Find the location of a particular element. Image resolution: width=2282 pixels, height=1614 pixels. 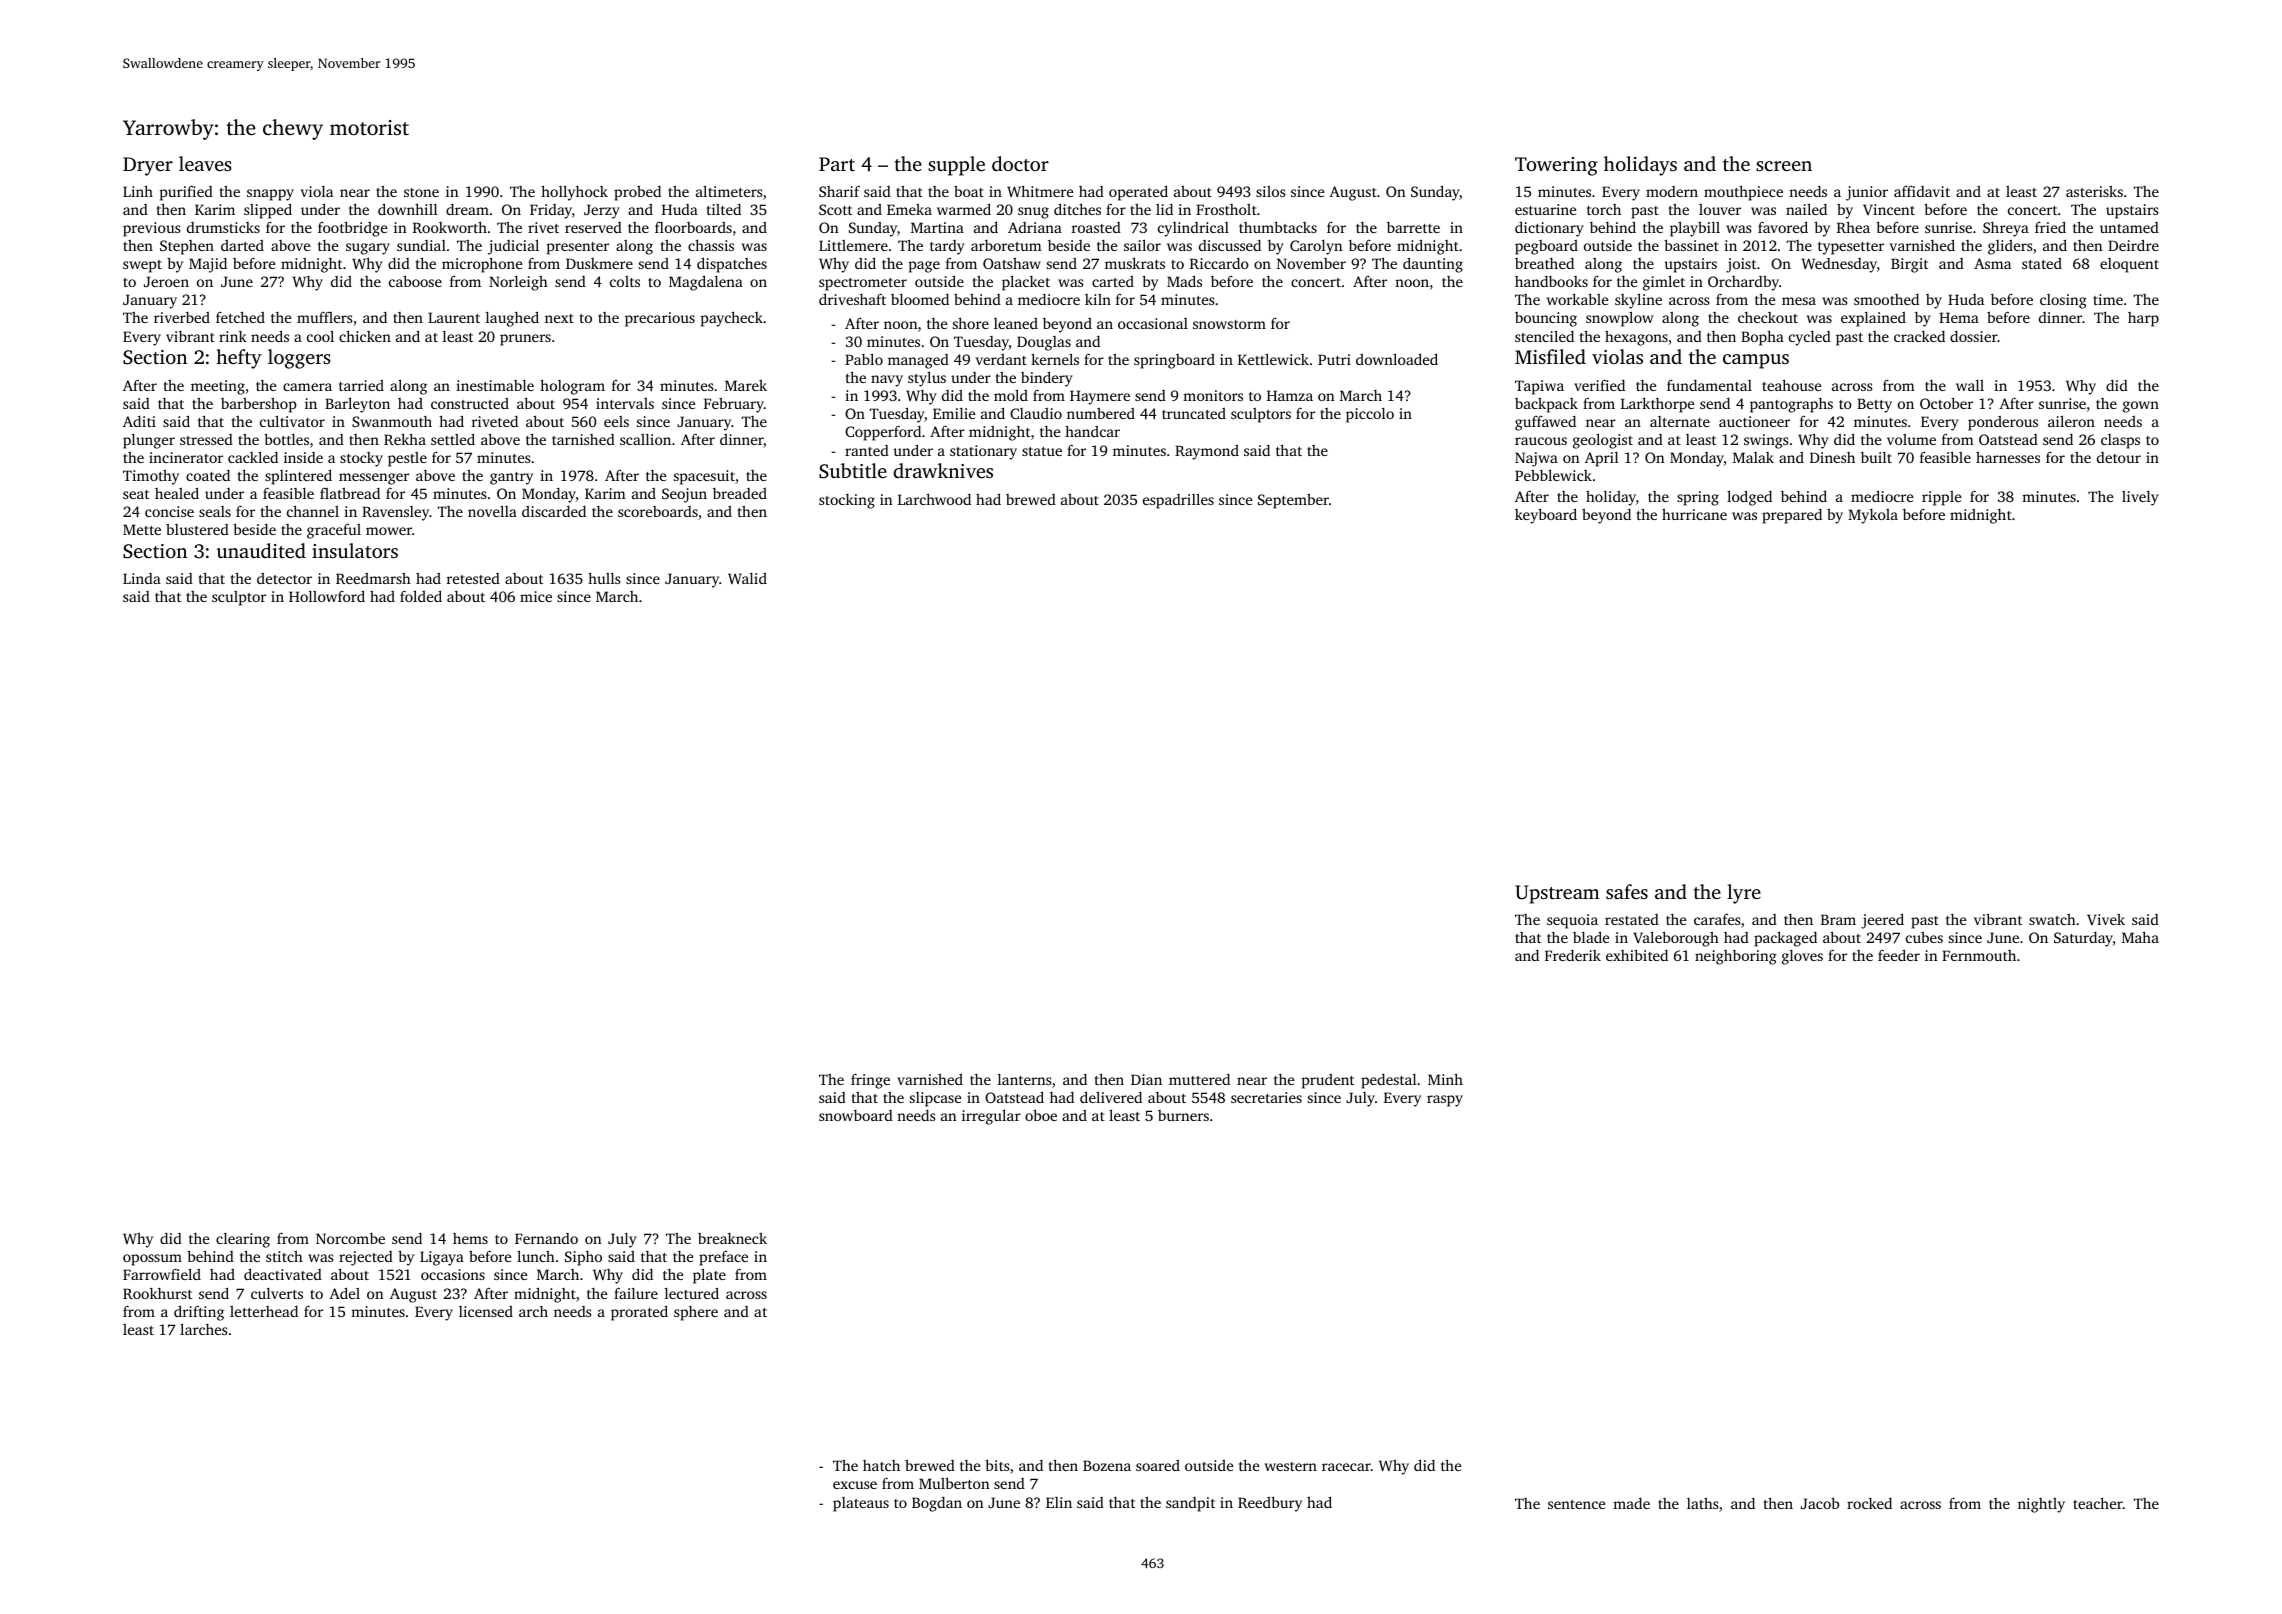

lyre is located at coordinates (1744, 894).
